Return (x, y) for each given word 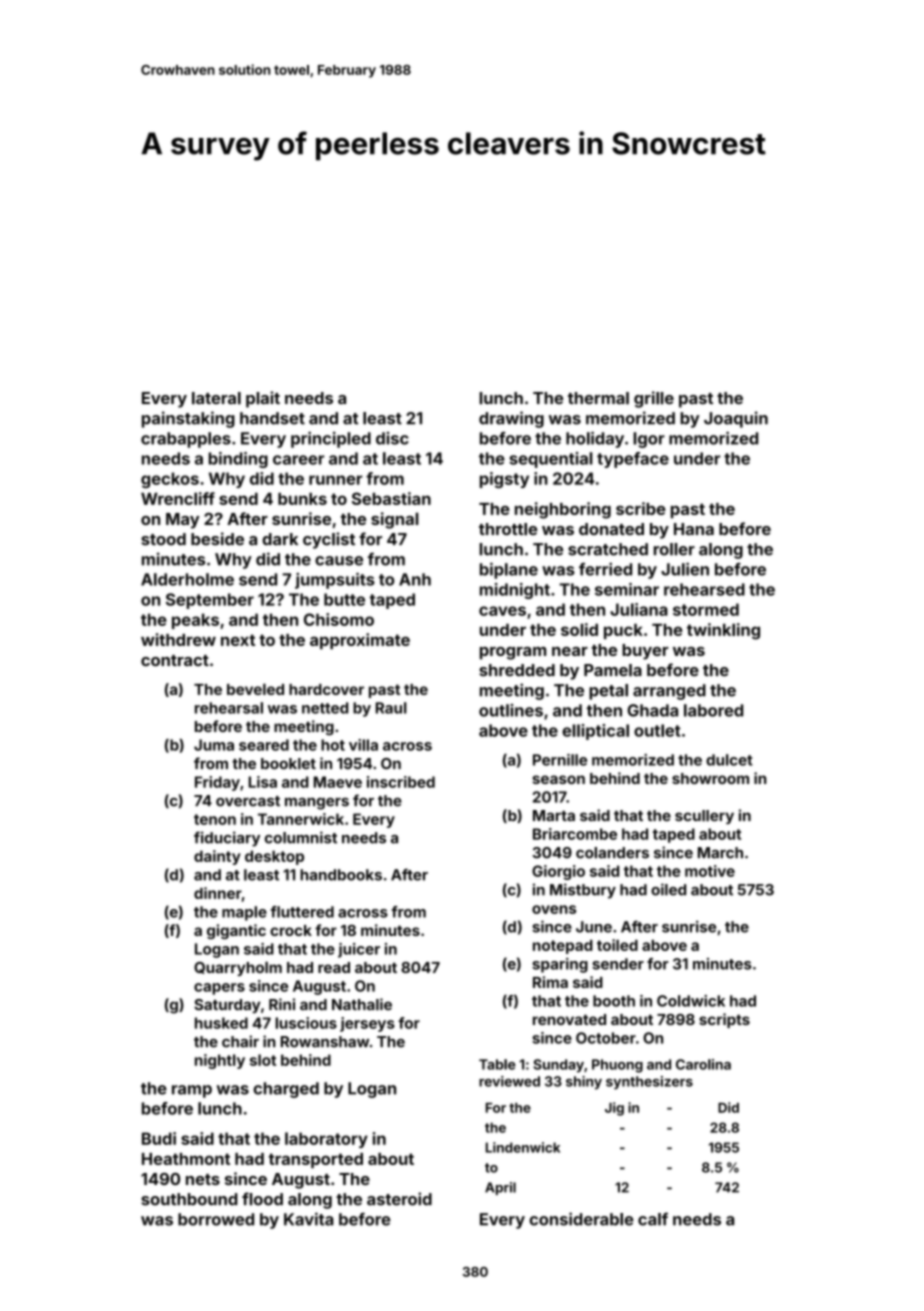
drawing (511, 419)
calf (653, 1219)
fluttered (302, 912)
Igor (649, 440)
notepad (563, 947)
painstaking (188, 419)
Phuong (617, 1066)
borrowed (216, 1219)
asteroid (399, 1199)
